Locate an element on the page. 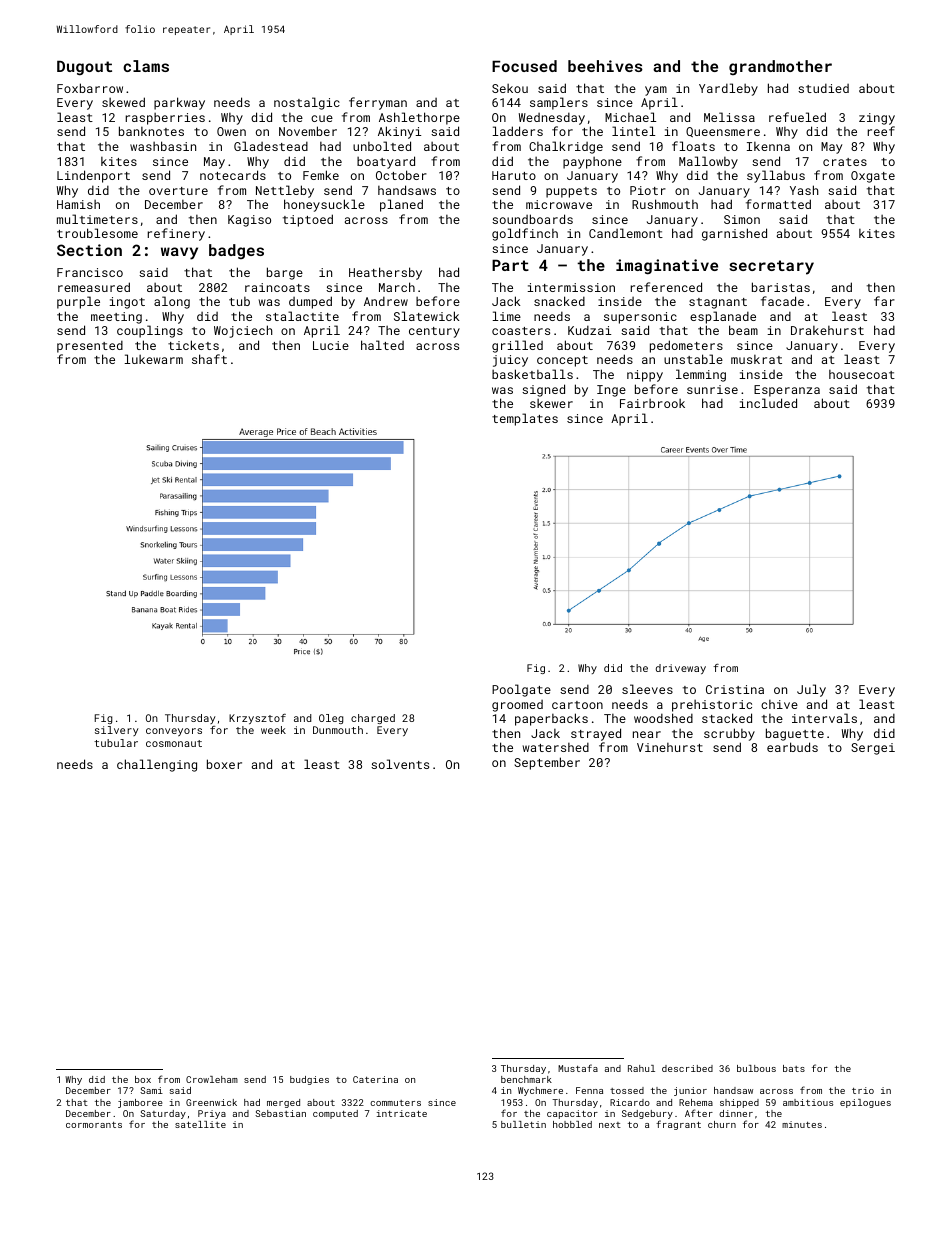  templates is located at coordinates (525, 419).
